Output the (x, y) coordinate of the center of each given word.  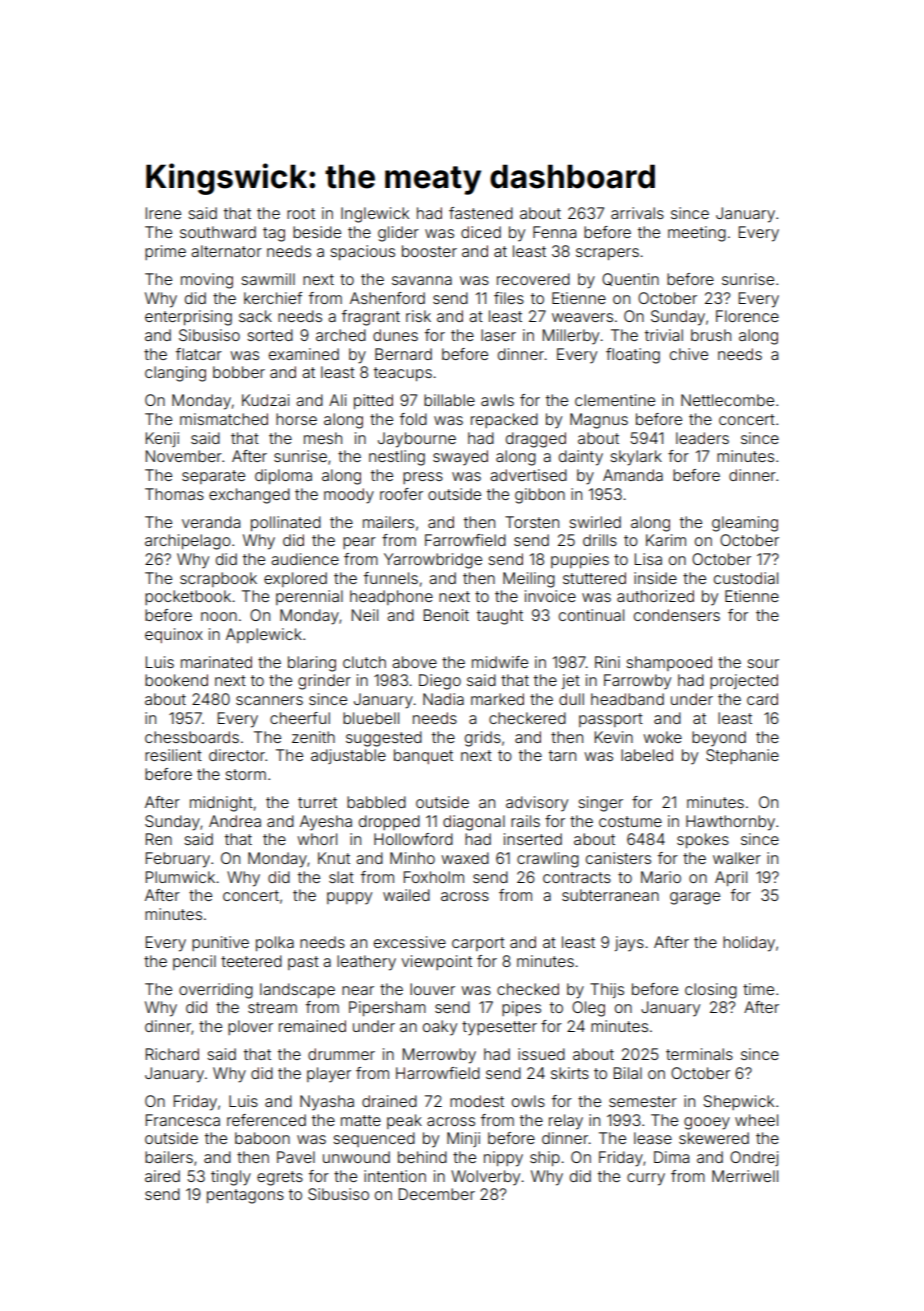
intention (395, 1176)
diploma (283, 476)
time (758, 989)
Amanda (633, 475)
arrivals (637, 213)
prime (165, 252)
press (423, 478)
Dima (671, 1157)
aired (162, 1176)
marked (497, 699)
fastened (481, 213)
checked (528, 989)
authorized (655, 596)
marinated (216, 662)
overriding (216, 991)
